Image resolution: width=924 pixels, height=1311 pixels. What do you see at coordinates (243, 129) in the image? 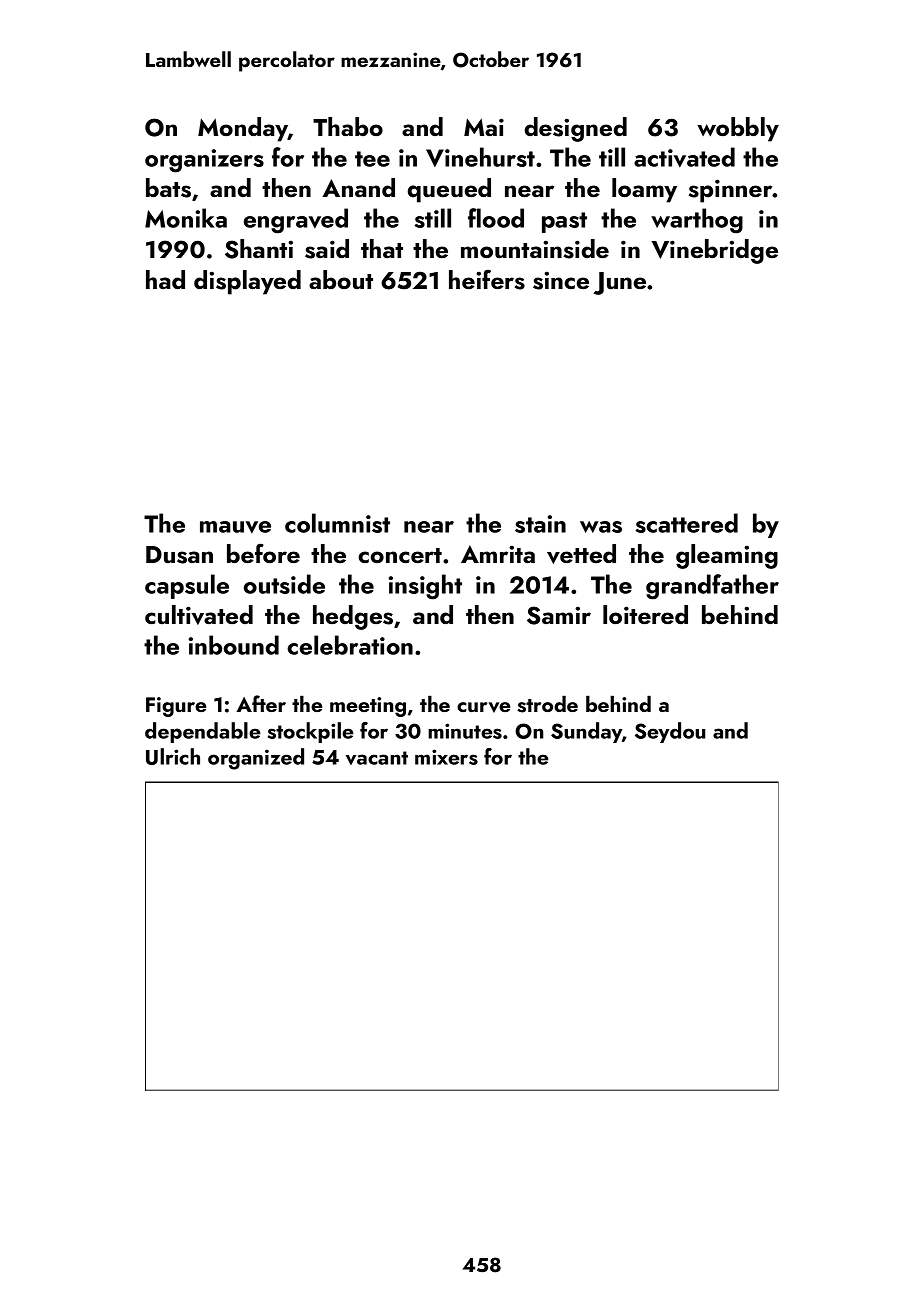
I see `Monday` at bounding box center [243, 129].
